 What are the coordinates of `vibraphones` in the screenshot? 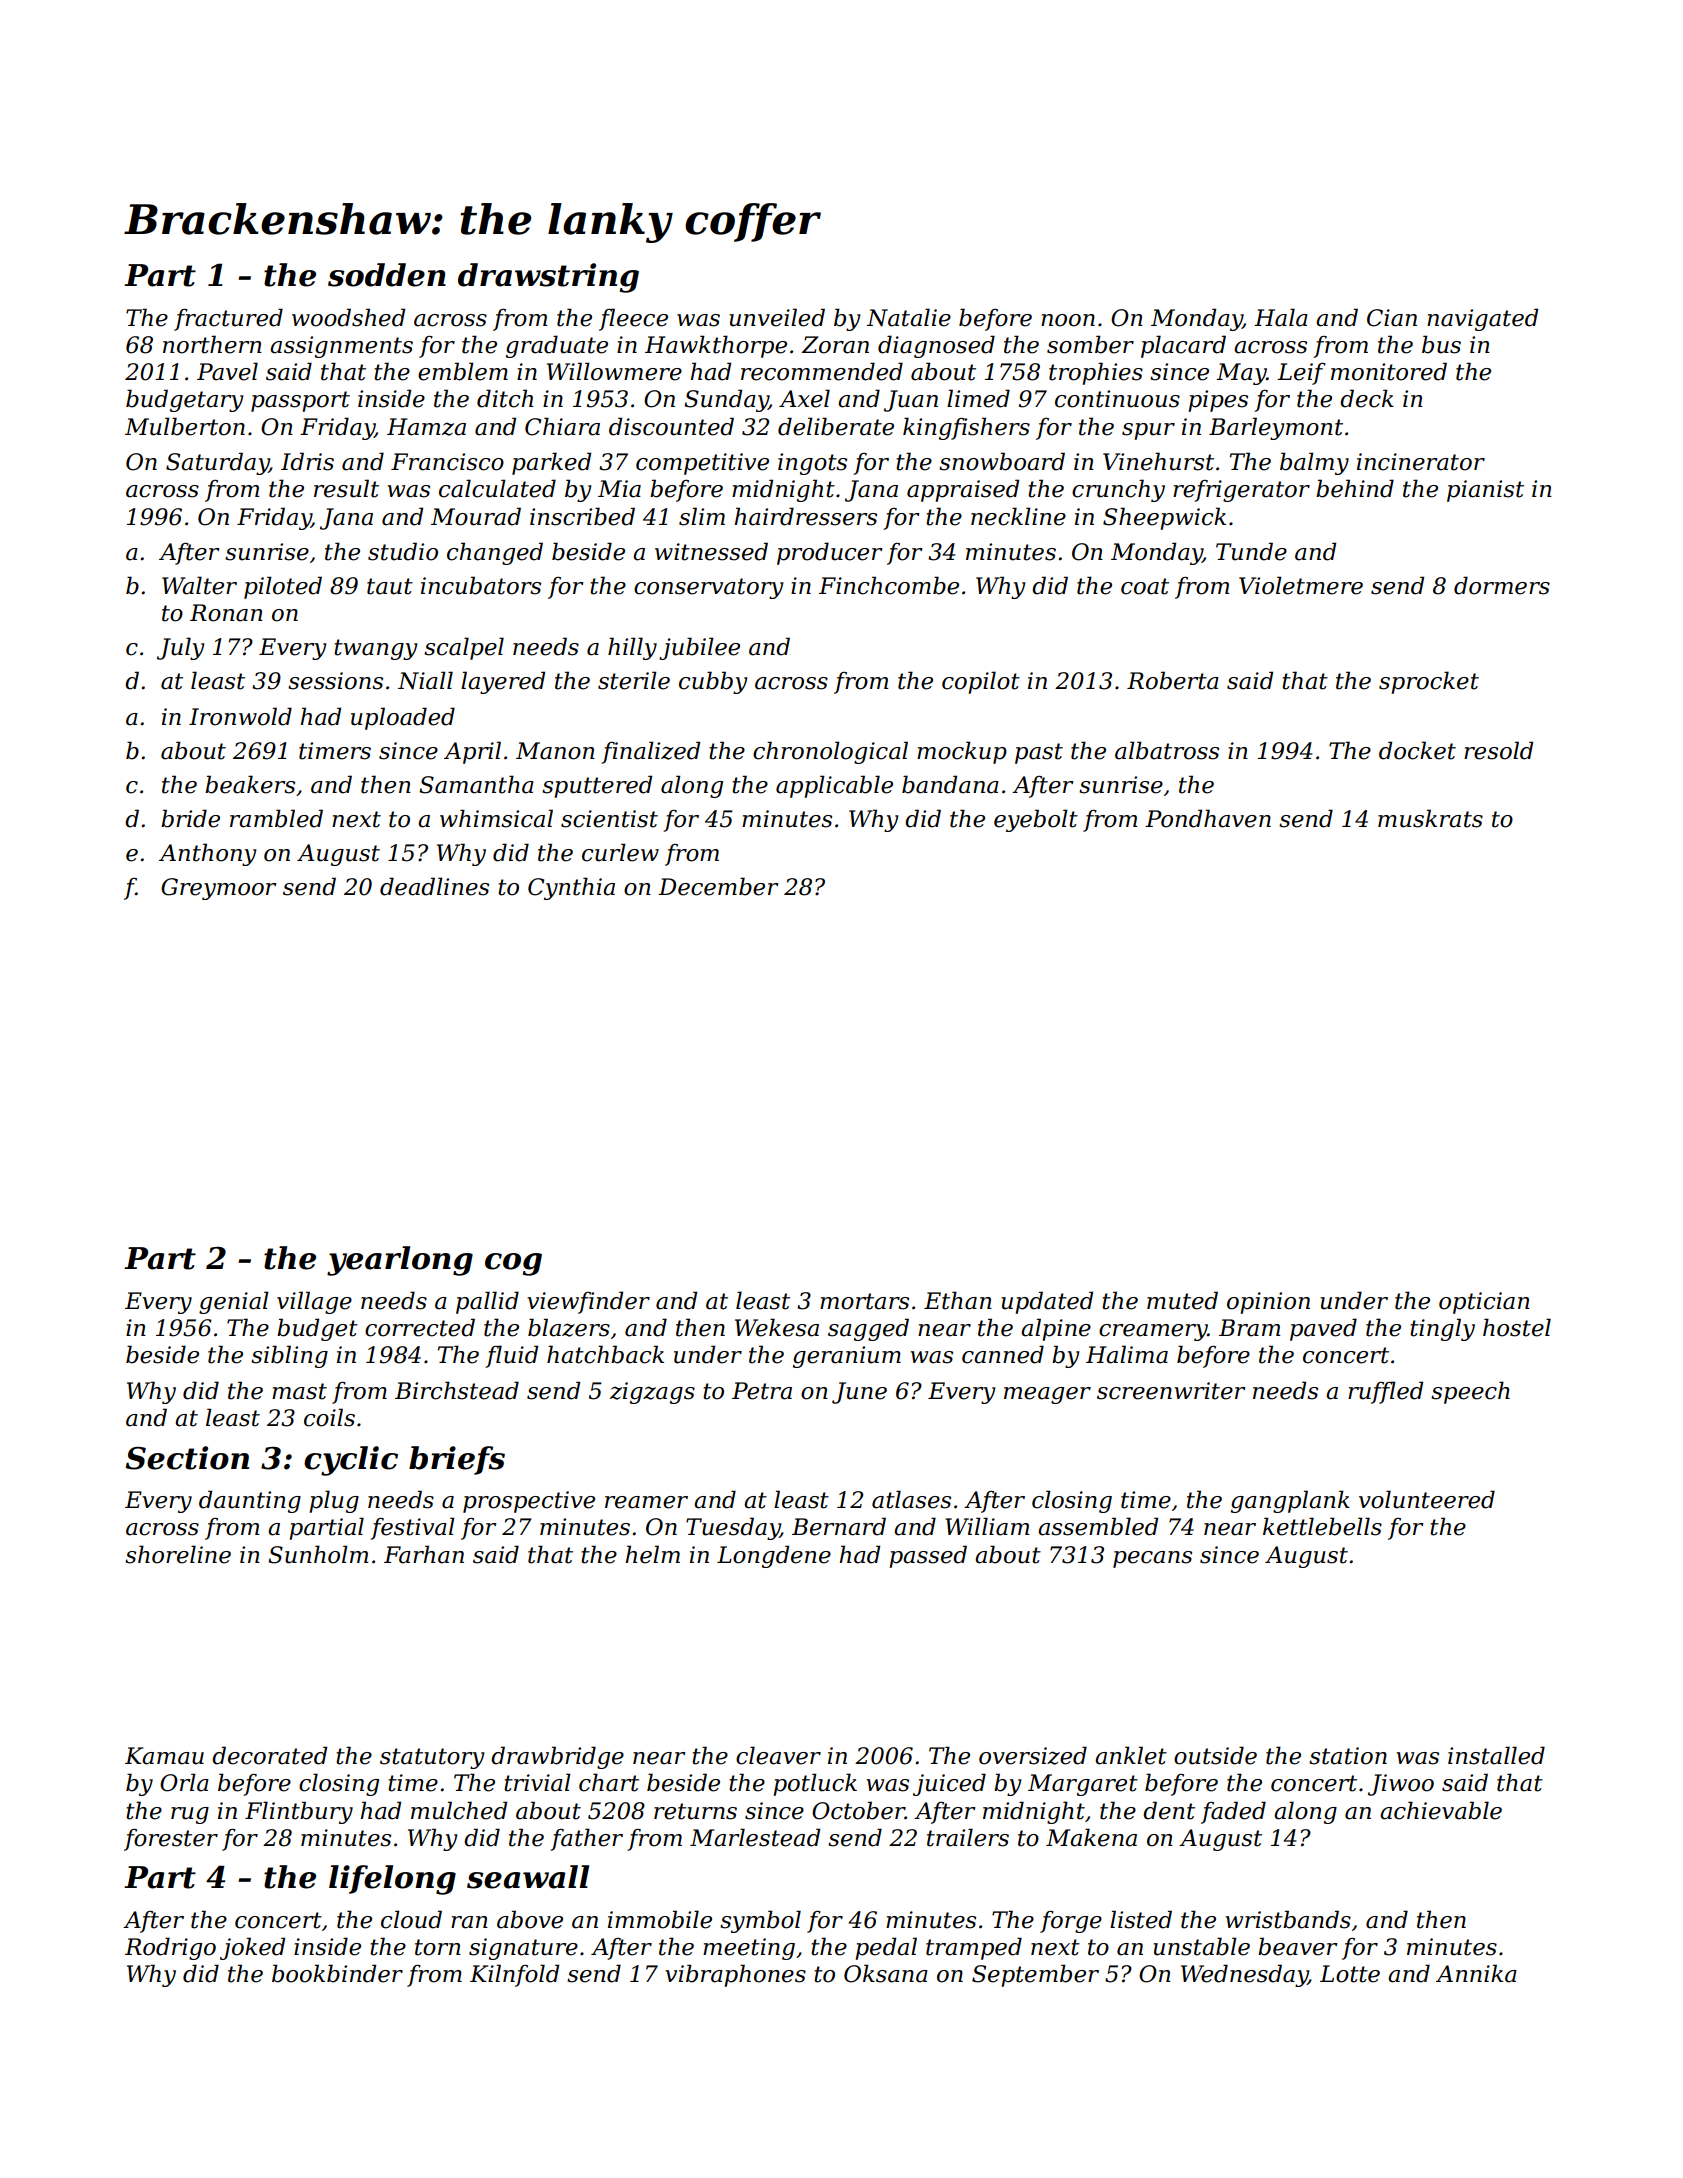 It's located at (735, 1975).
